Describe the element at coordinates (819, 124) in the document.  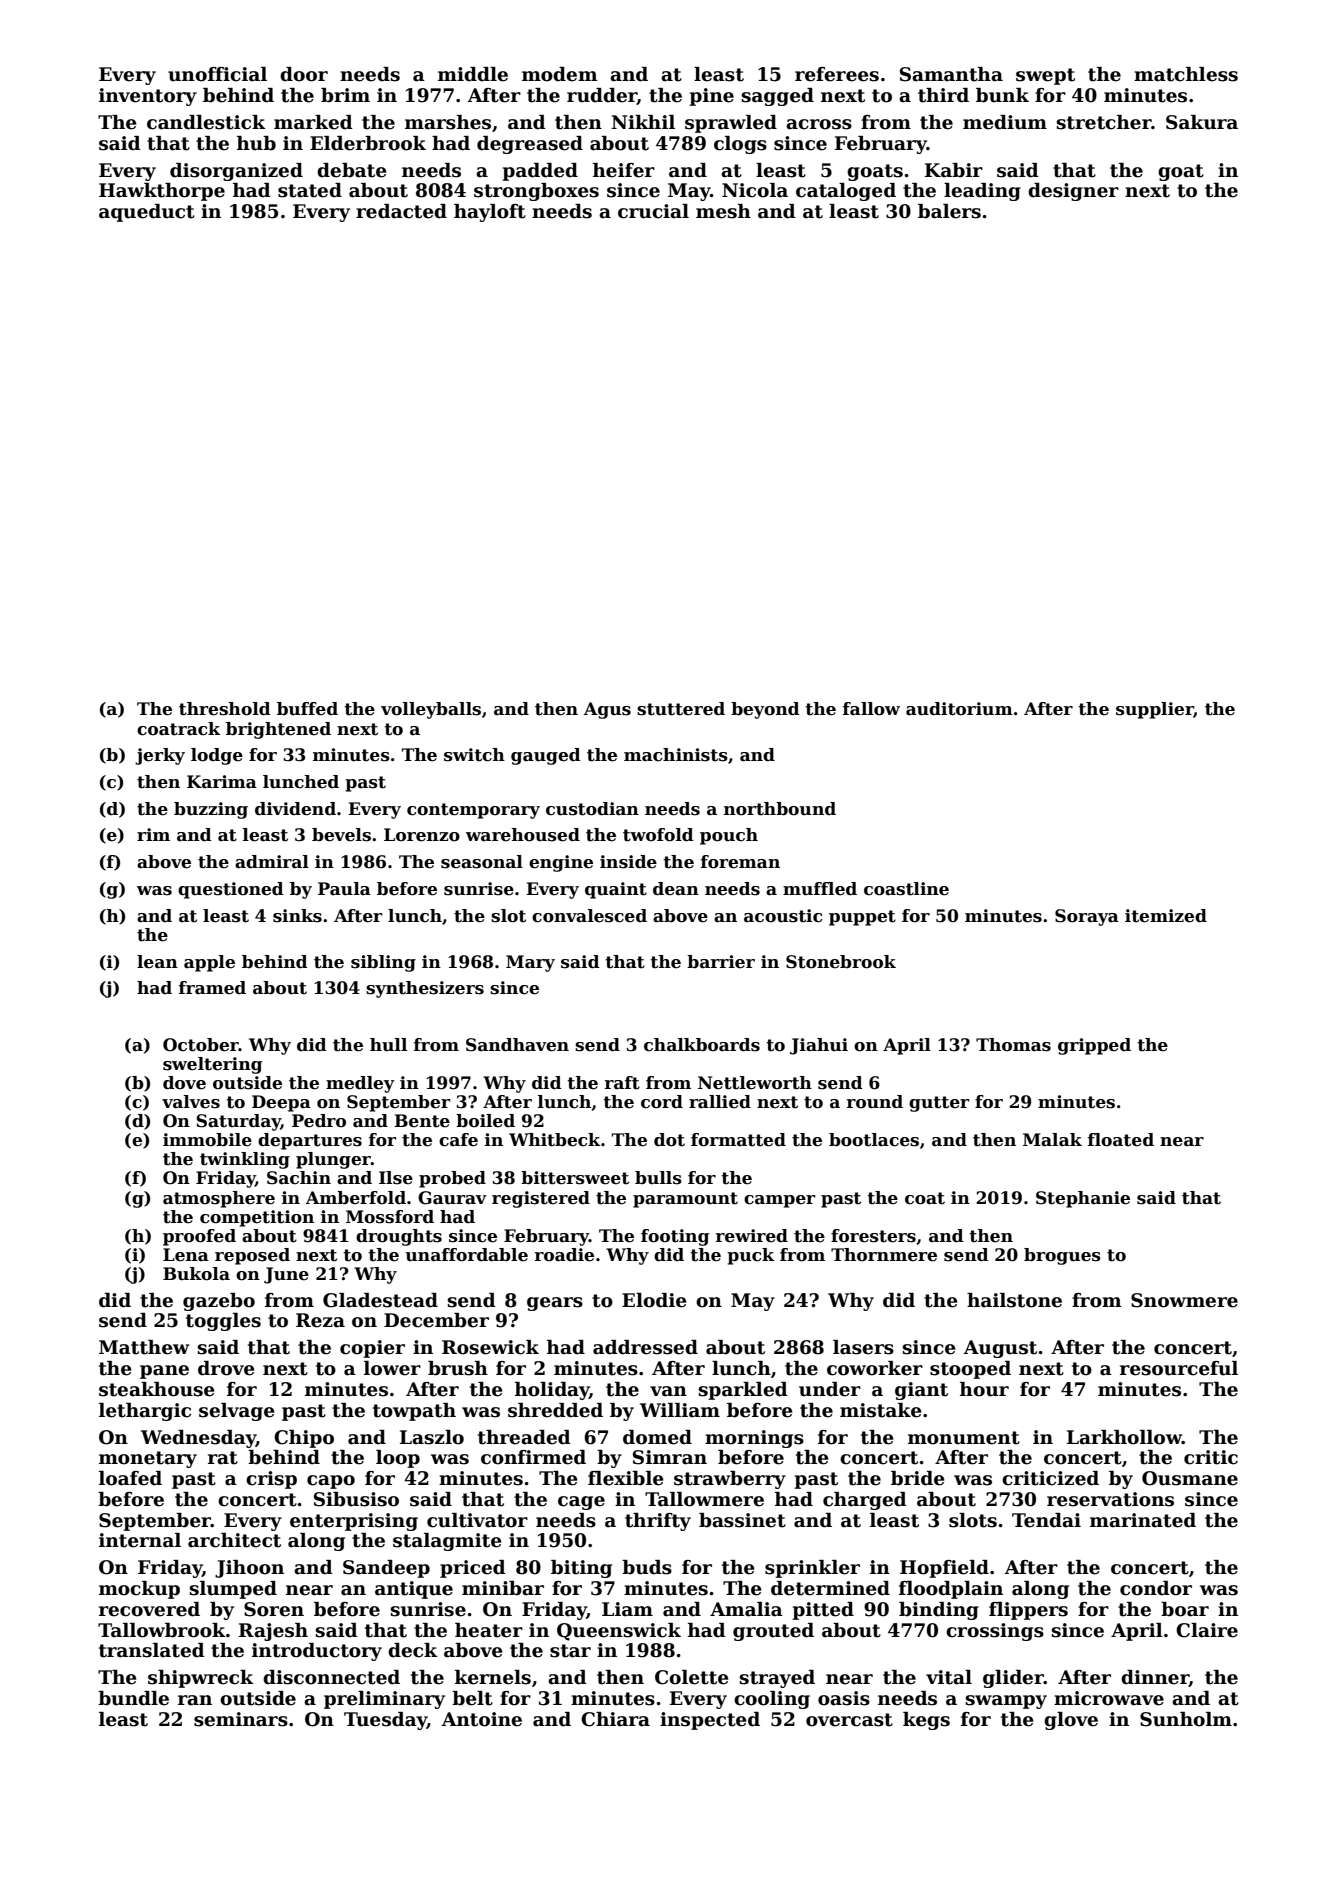
I see `across` at that location.
